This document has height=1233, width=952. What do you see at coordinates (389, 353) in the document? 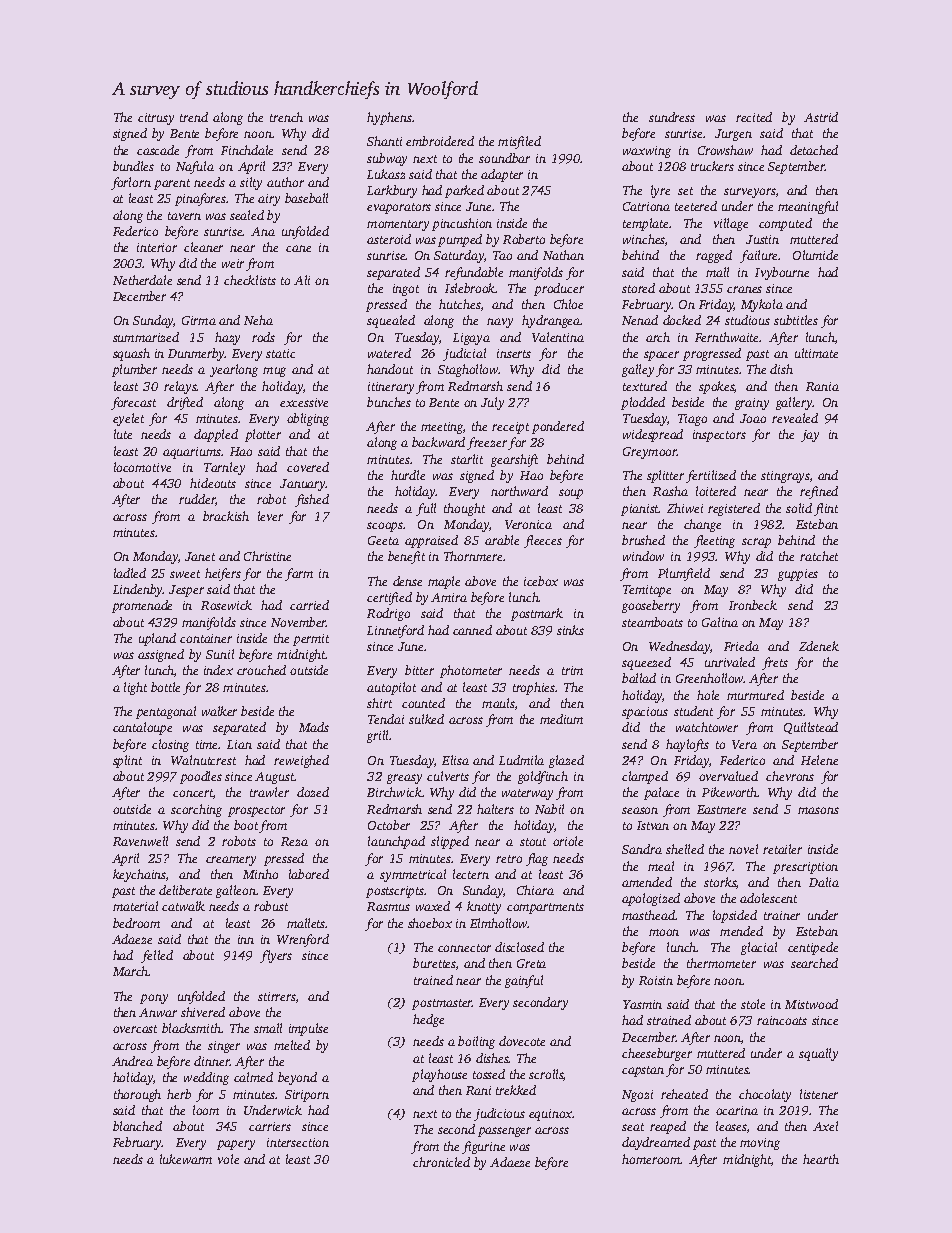
I see `watered` at bounding box center [389, 353].
